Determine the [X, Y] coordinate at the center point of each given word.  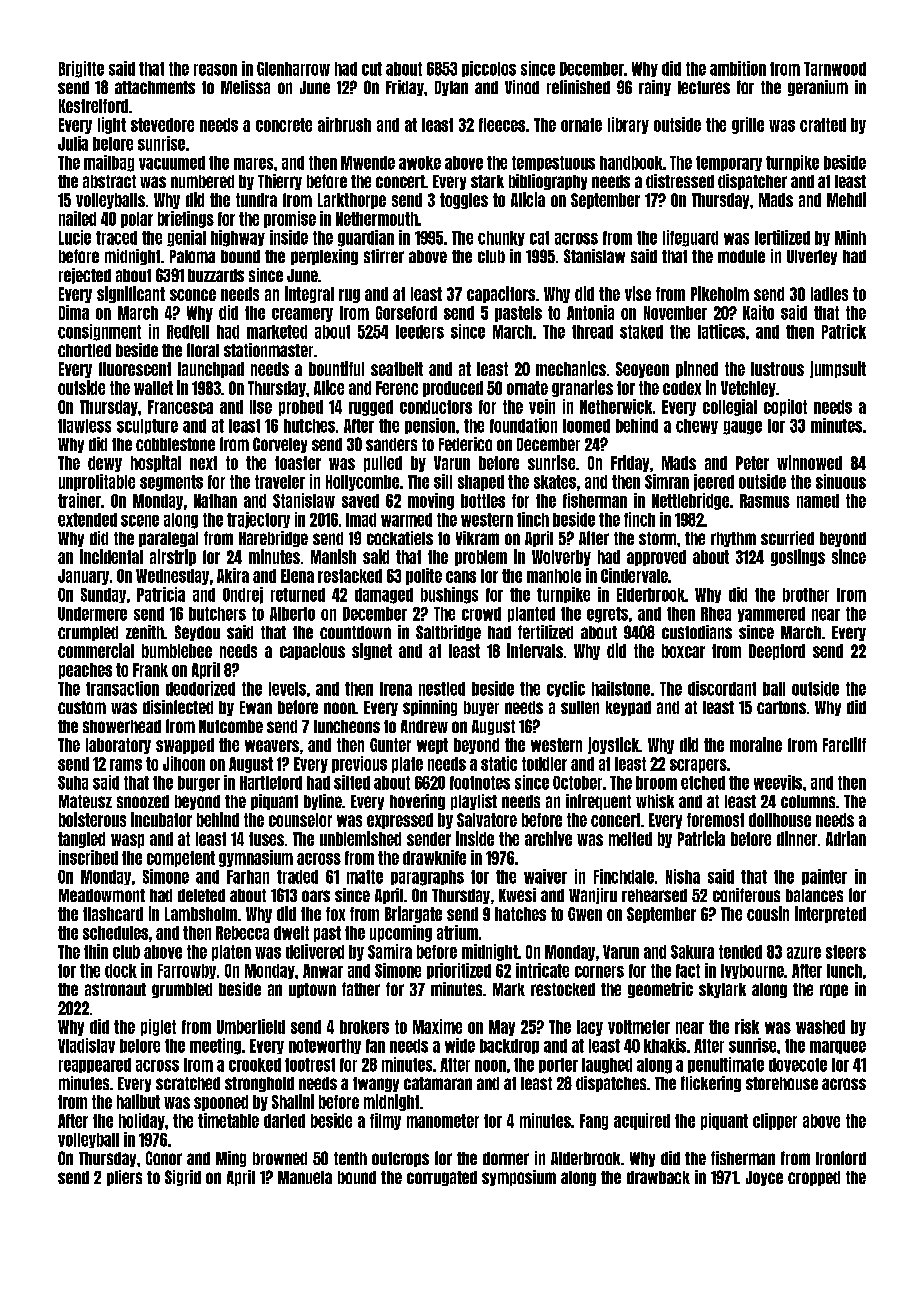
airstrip [173, 557]
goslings [798, 557]
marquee [838, 1047]
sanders [391, 444]
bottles [483, 501]
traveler [280, 482]
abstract [109, 181]
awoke [420, 163]
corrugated [442, 1178]
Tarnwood [835, 69]
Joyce [764, 1178]
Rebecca [242, 933]
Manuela [305, 1177]
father [361, 989]
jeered [714, 482]
